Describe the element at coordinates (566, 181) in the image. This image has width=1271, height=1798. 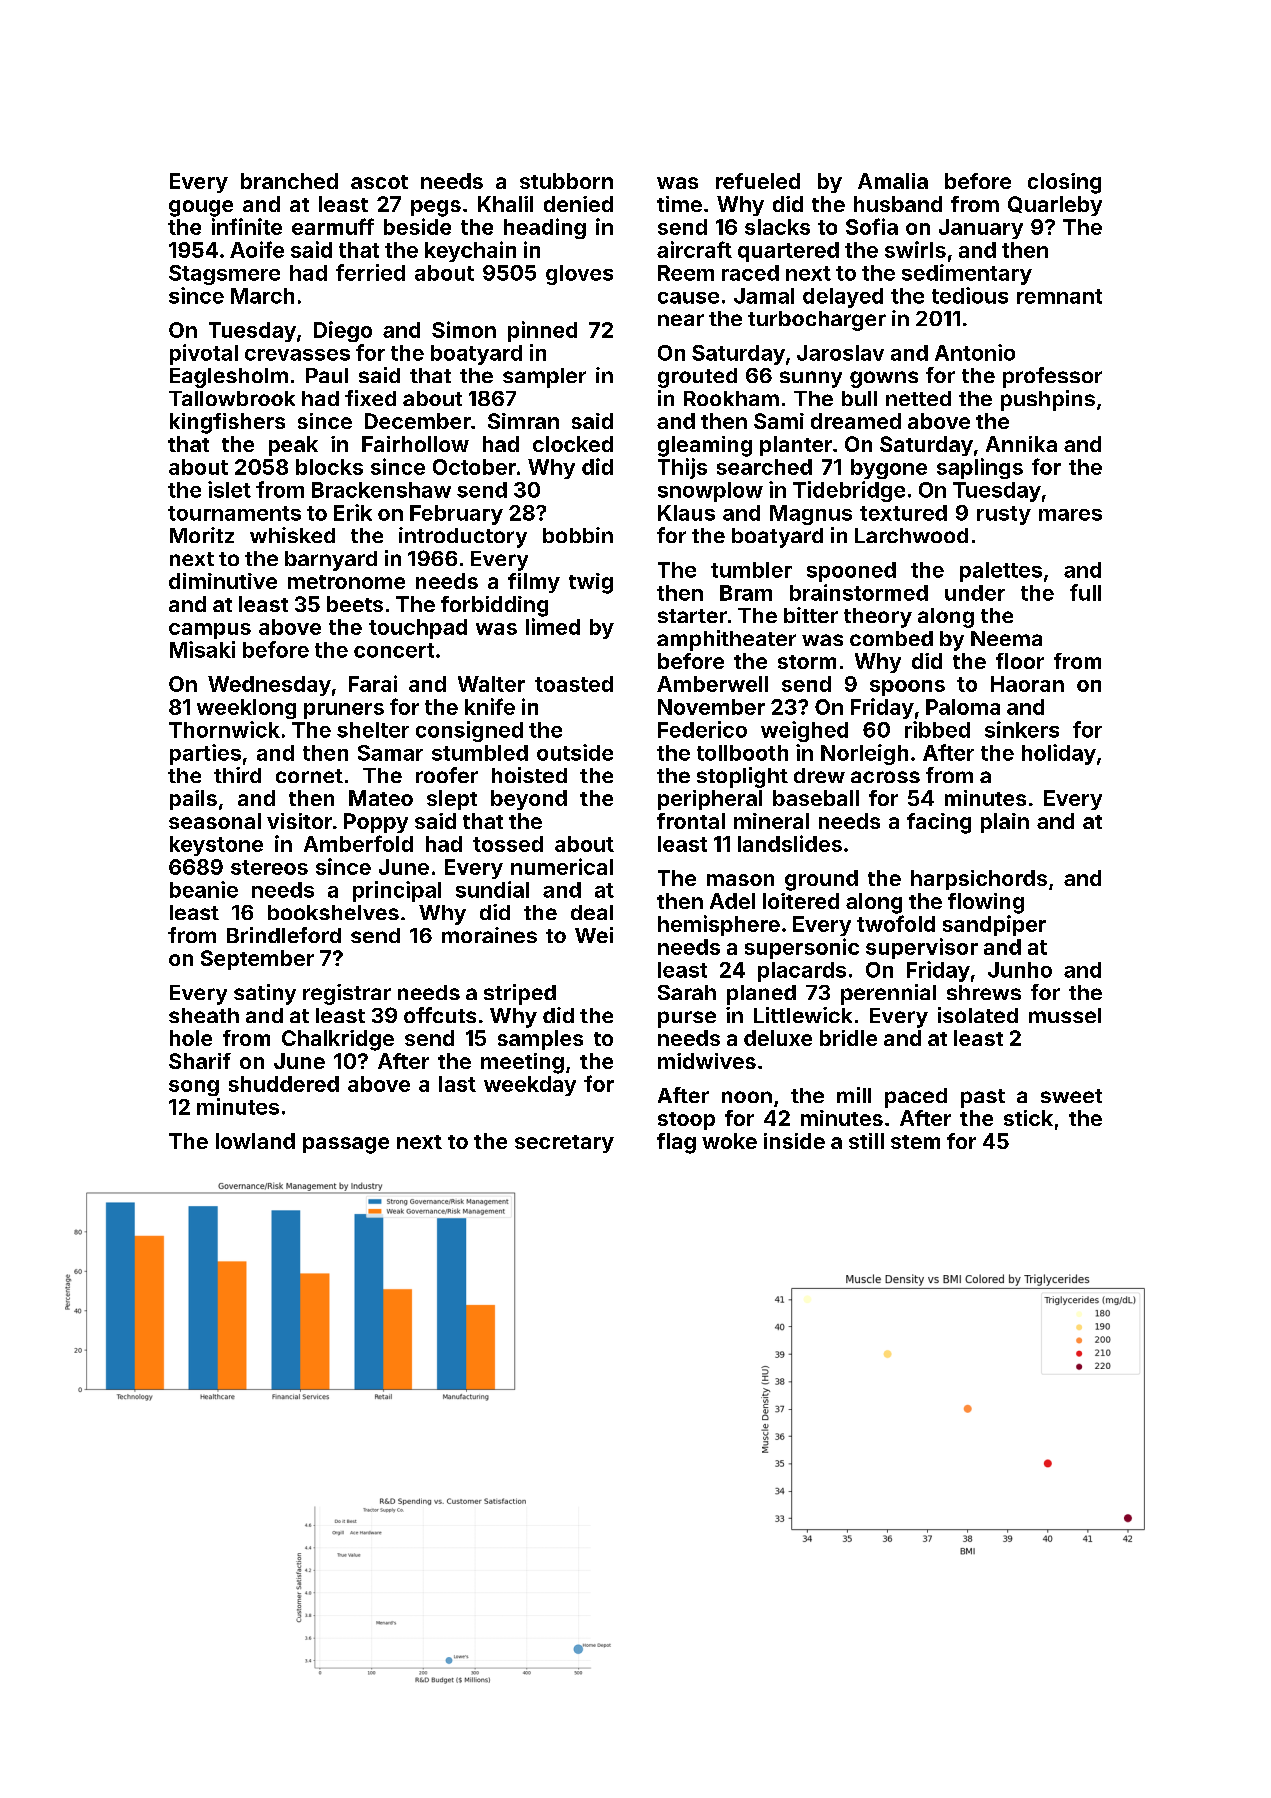
I see `stubborn` at that location.
